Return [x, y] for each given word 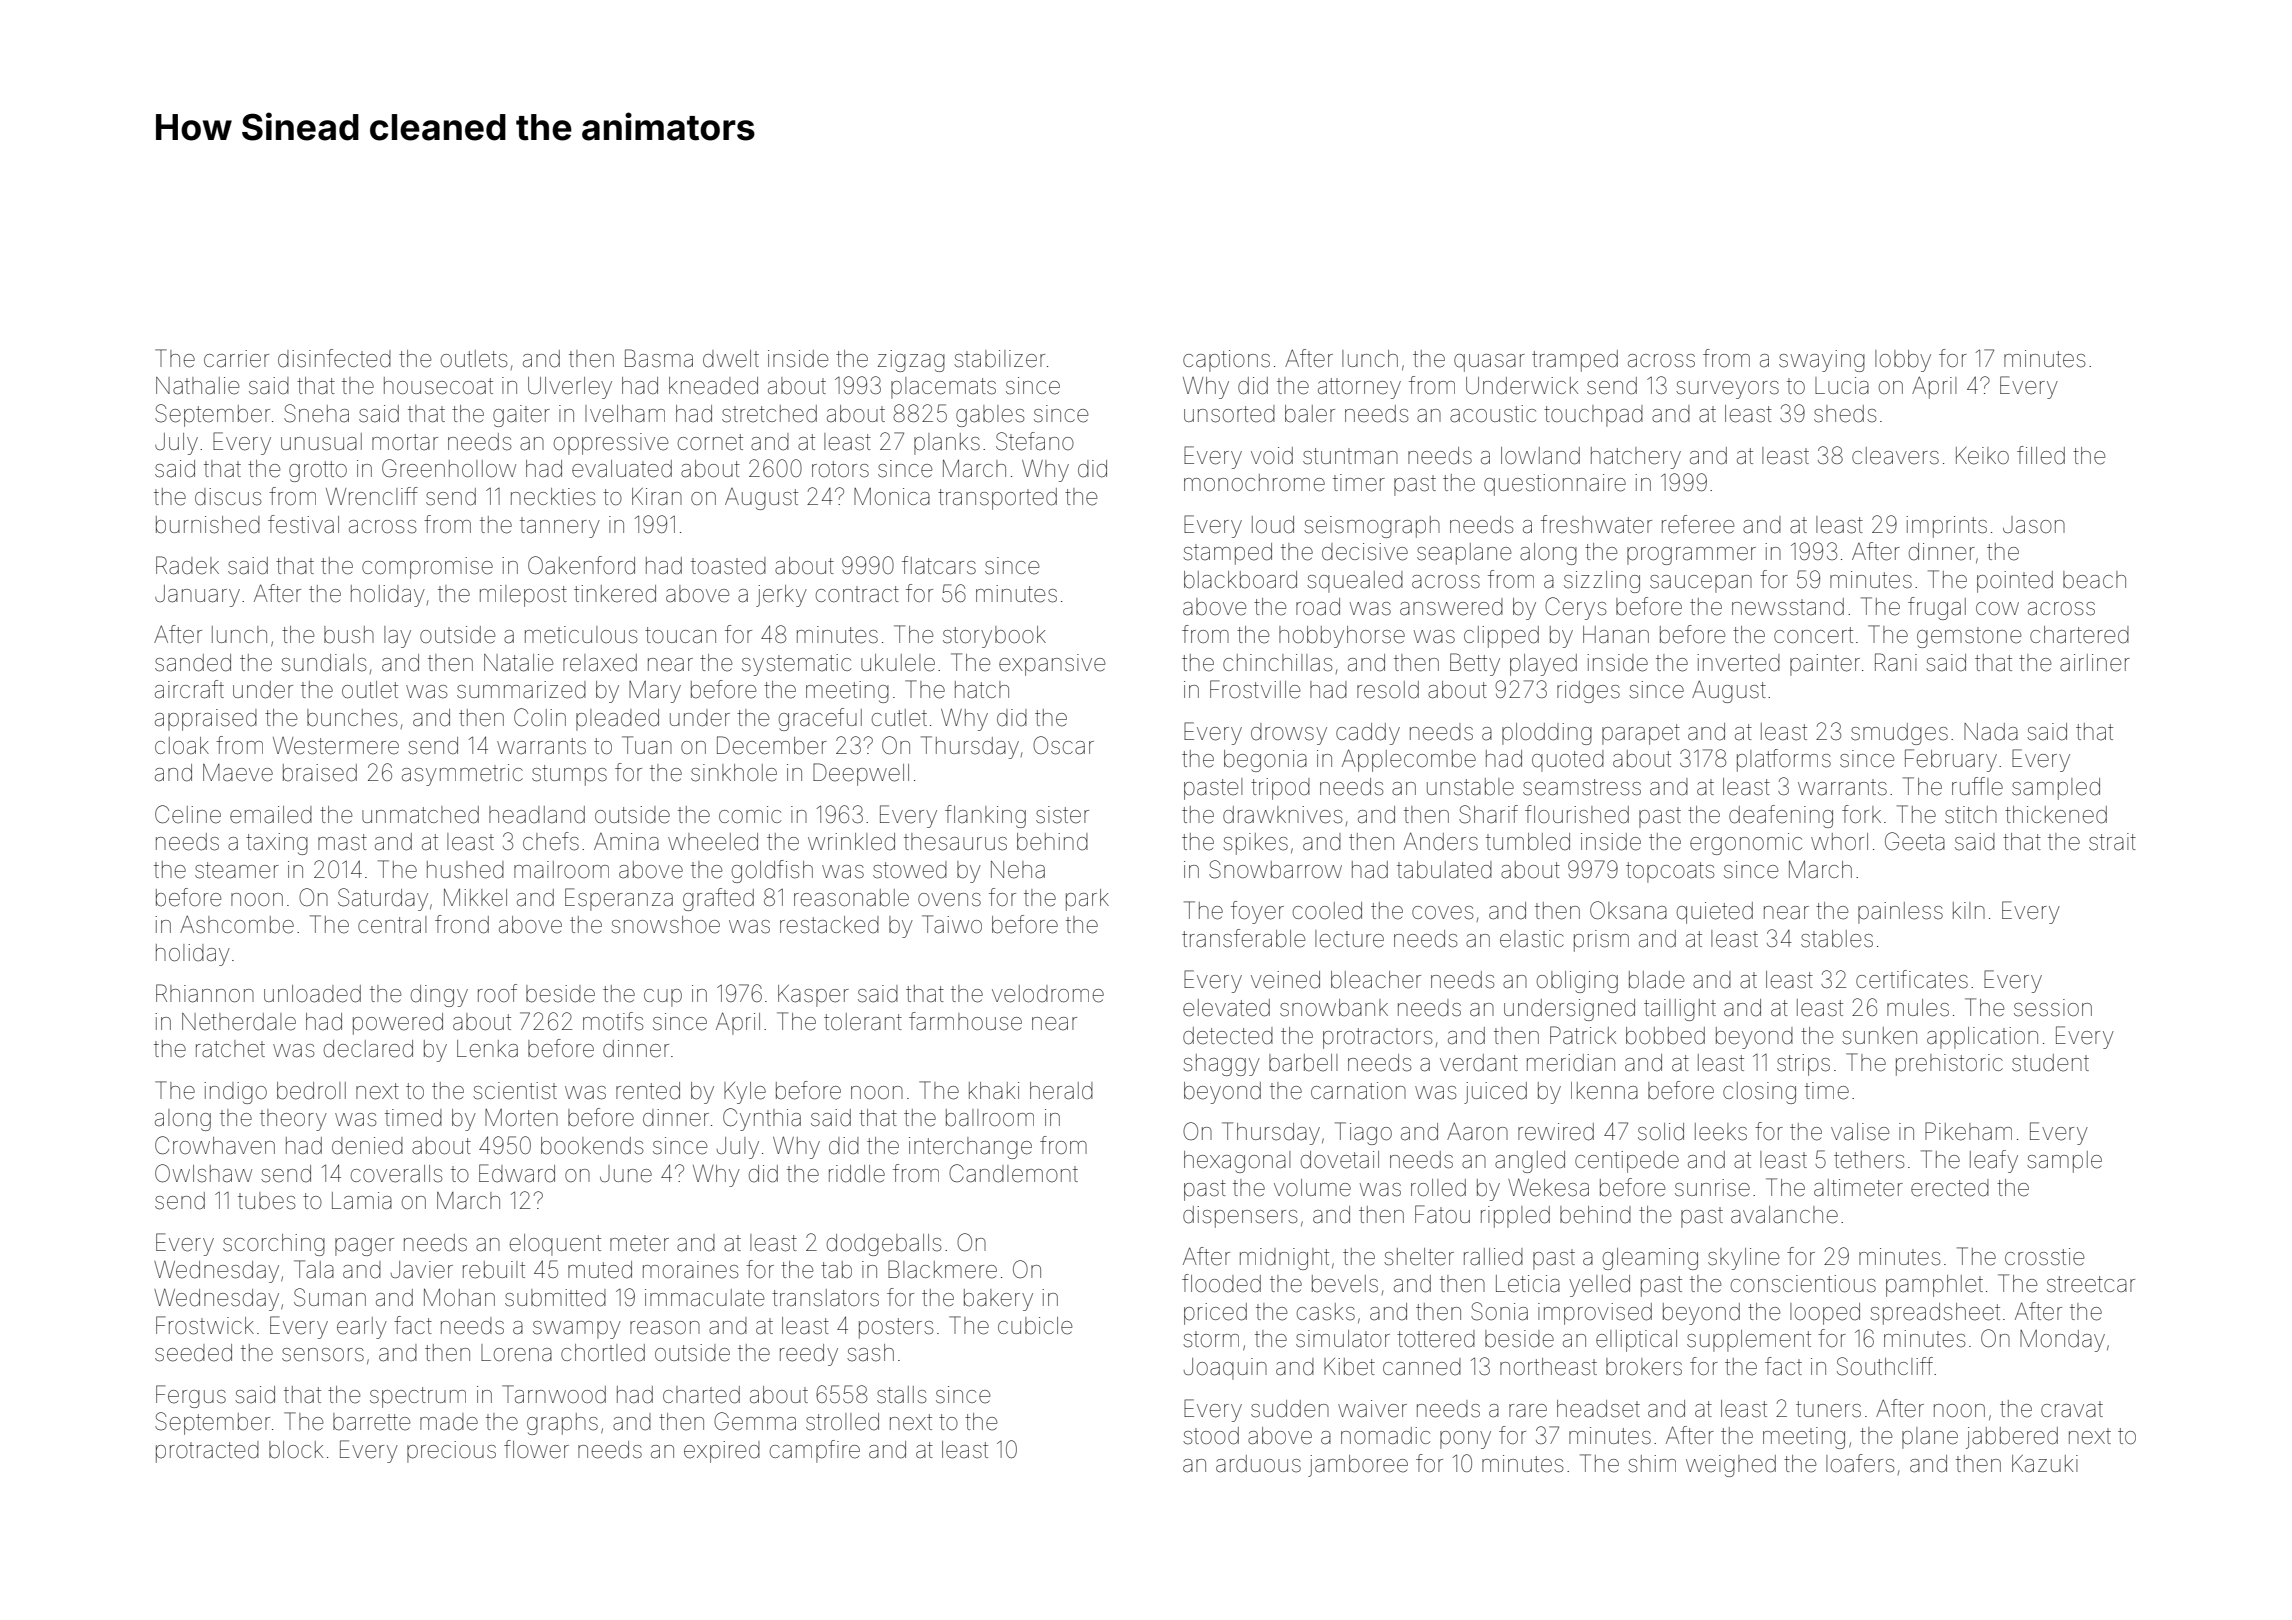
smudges [1899, 734]
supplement [1749, 1341]
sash [870, 1353]
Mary [655, 692]
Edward [517, 1173]
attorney [1359, 388]
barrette [372, 1422]
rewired [1556, 1132]
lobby [1903, 361]
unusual [321, 442]
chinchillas [1277, 663]
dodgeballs [884, 1245]
